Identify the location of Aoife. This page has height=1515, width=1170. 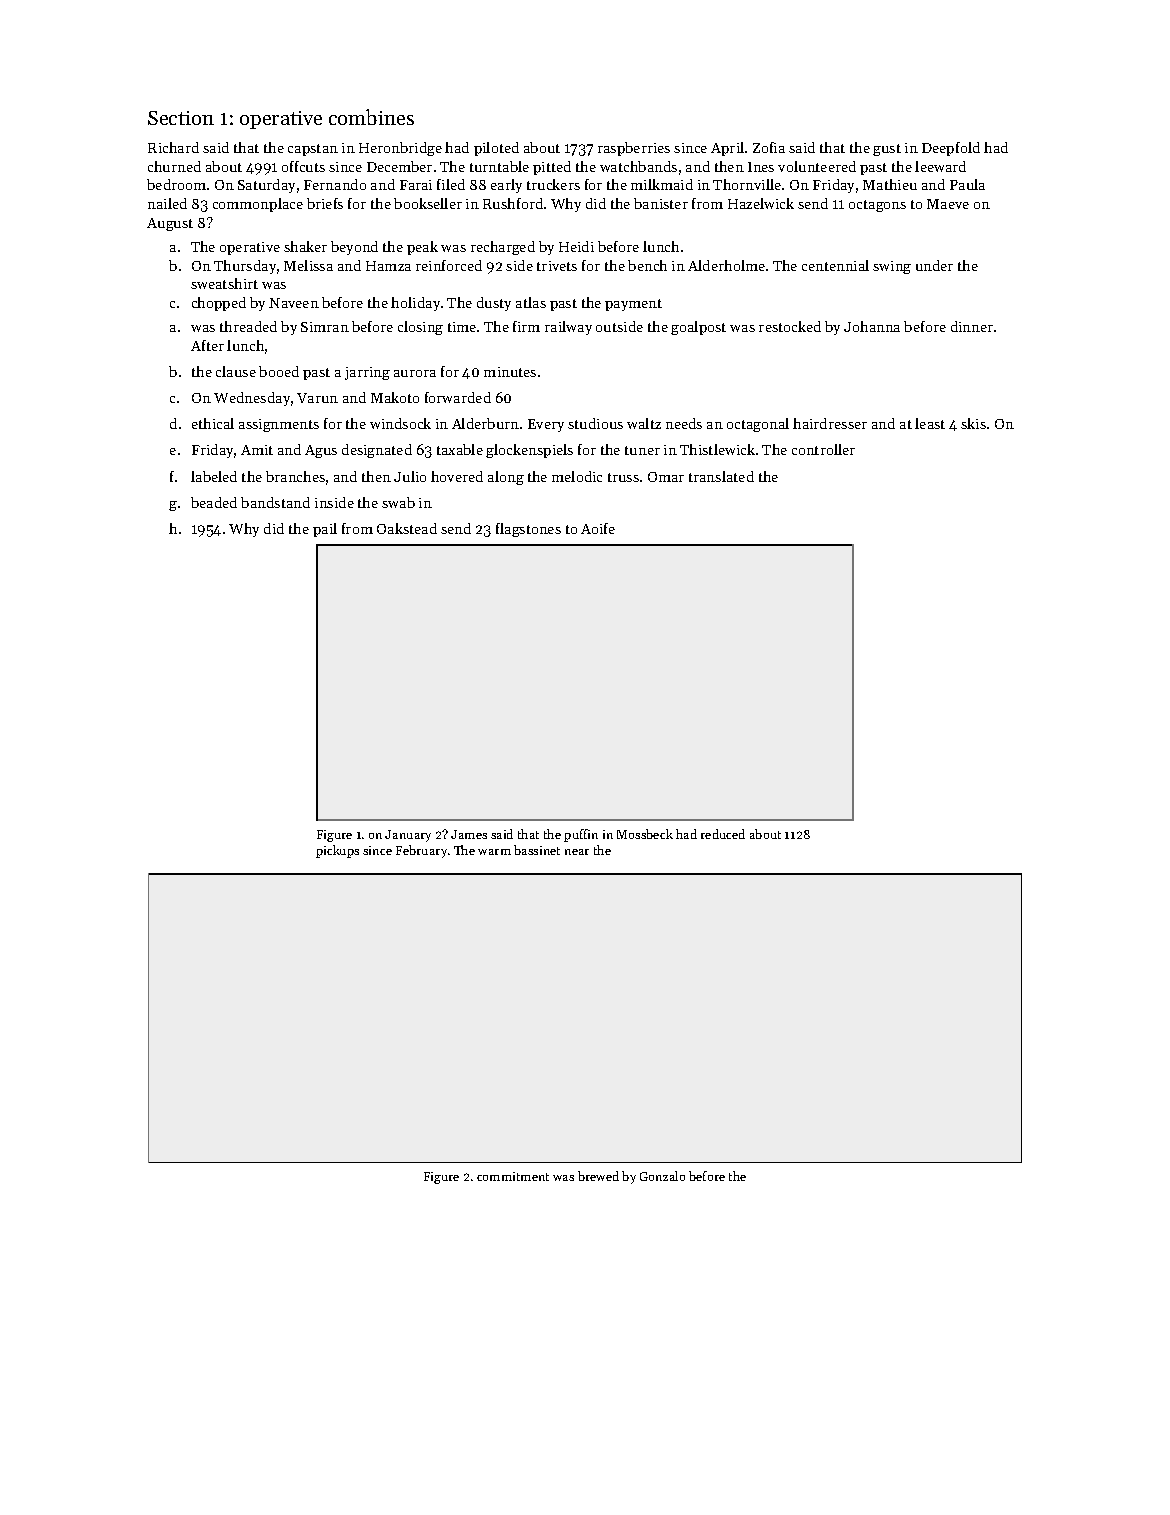
(598, 528).
